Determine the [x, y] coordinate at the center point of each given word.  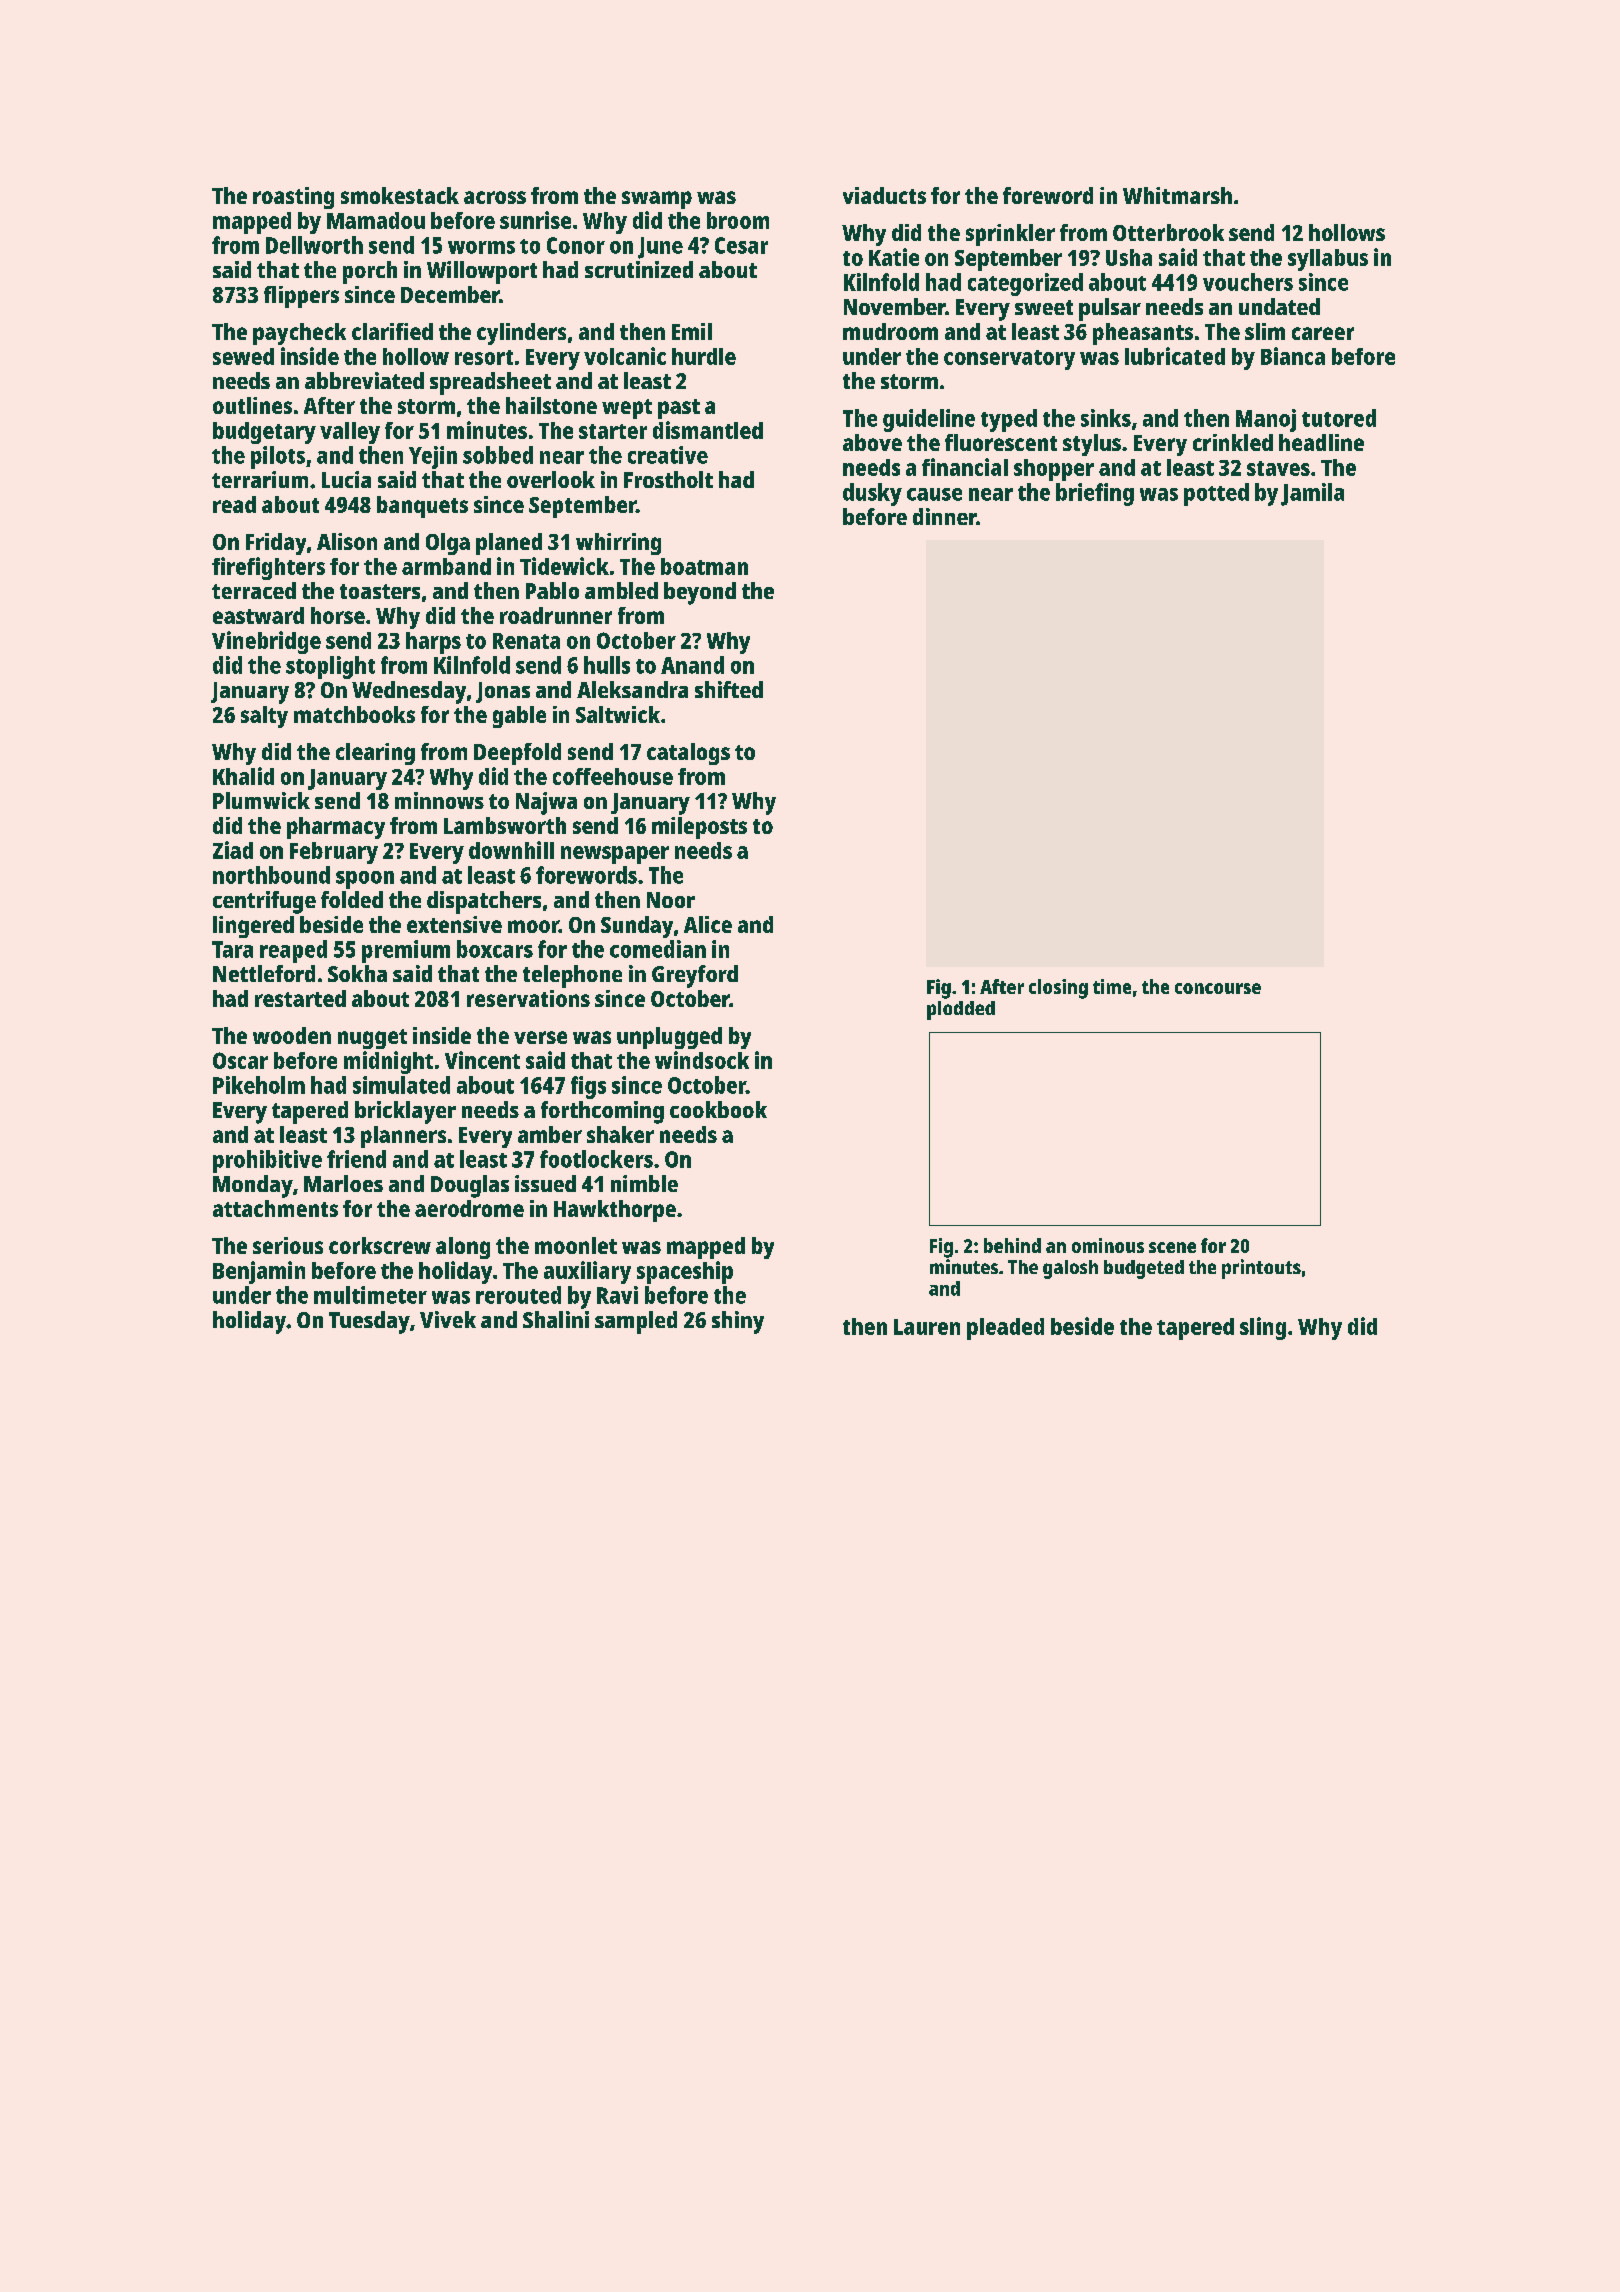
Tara [232, 949]
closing [1058, 989]
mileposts [699, 828]
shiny [738, 1322]
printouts [1261, 1269]
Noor [671, 900]
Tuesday [369, 1322]
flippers [301, 297]
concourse [1218, 988]
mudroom [890, 331]
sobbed [498, 455]
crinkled [1233, 442]
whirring [618, 544]
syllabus [1328, 260]
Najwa [546, 803]
